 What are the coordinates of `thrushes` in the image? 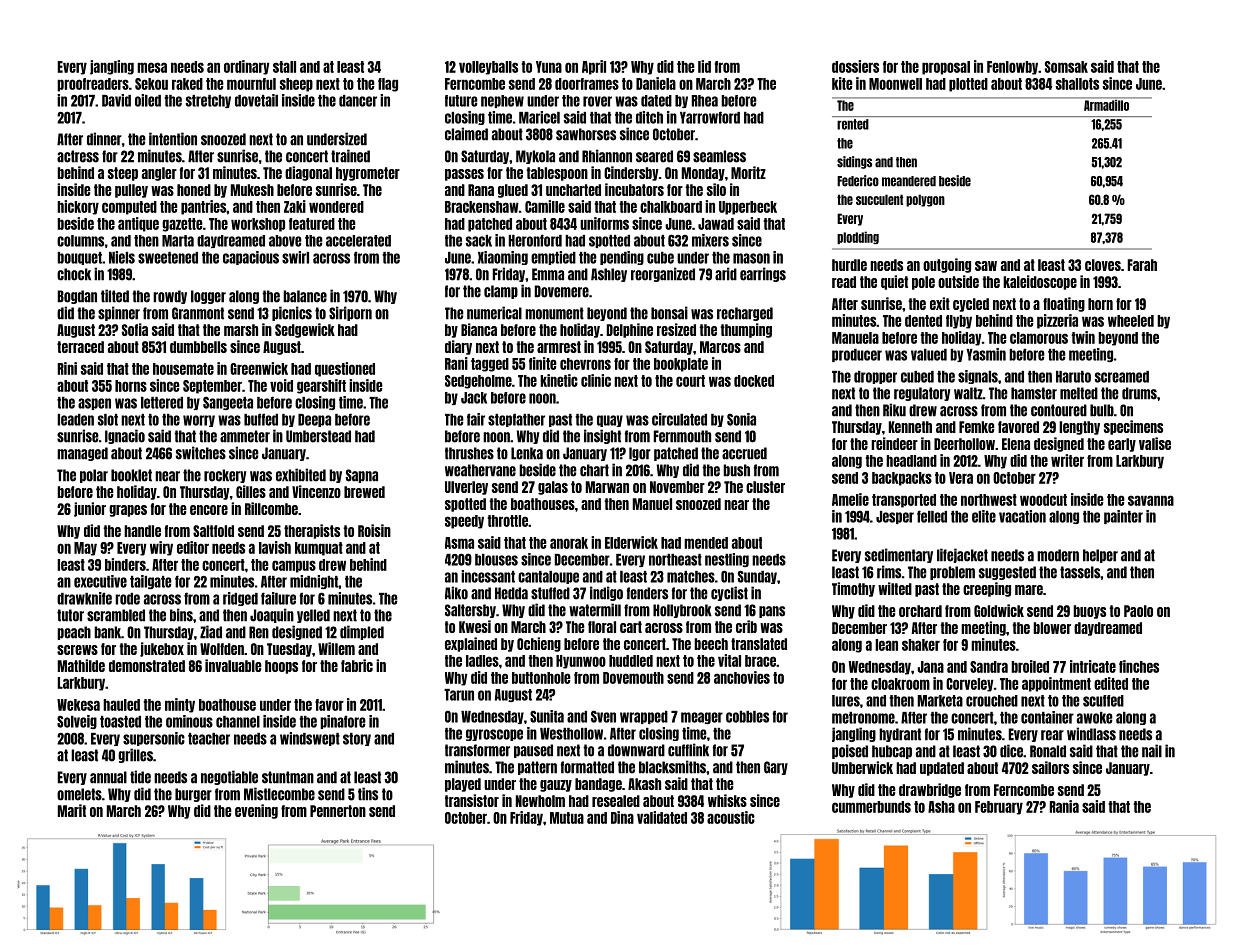 It's located at (469, 453).
